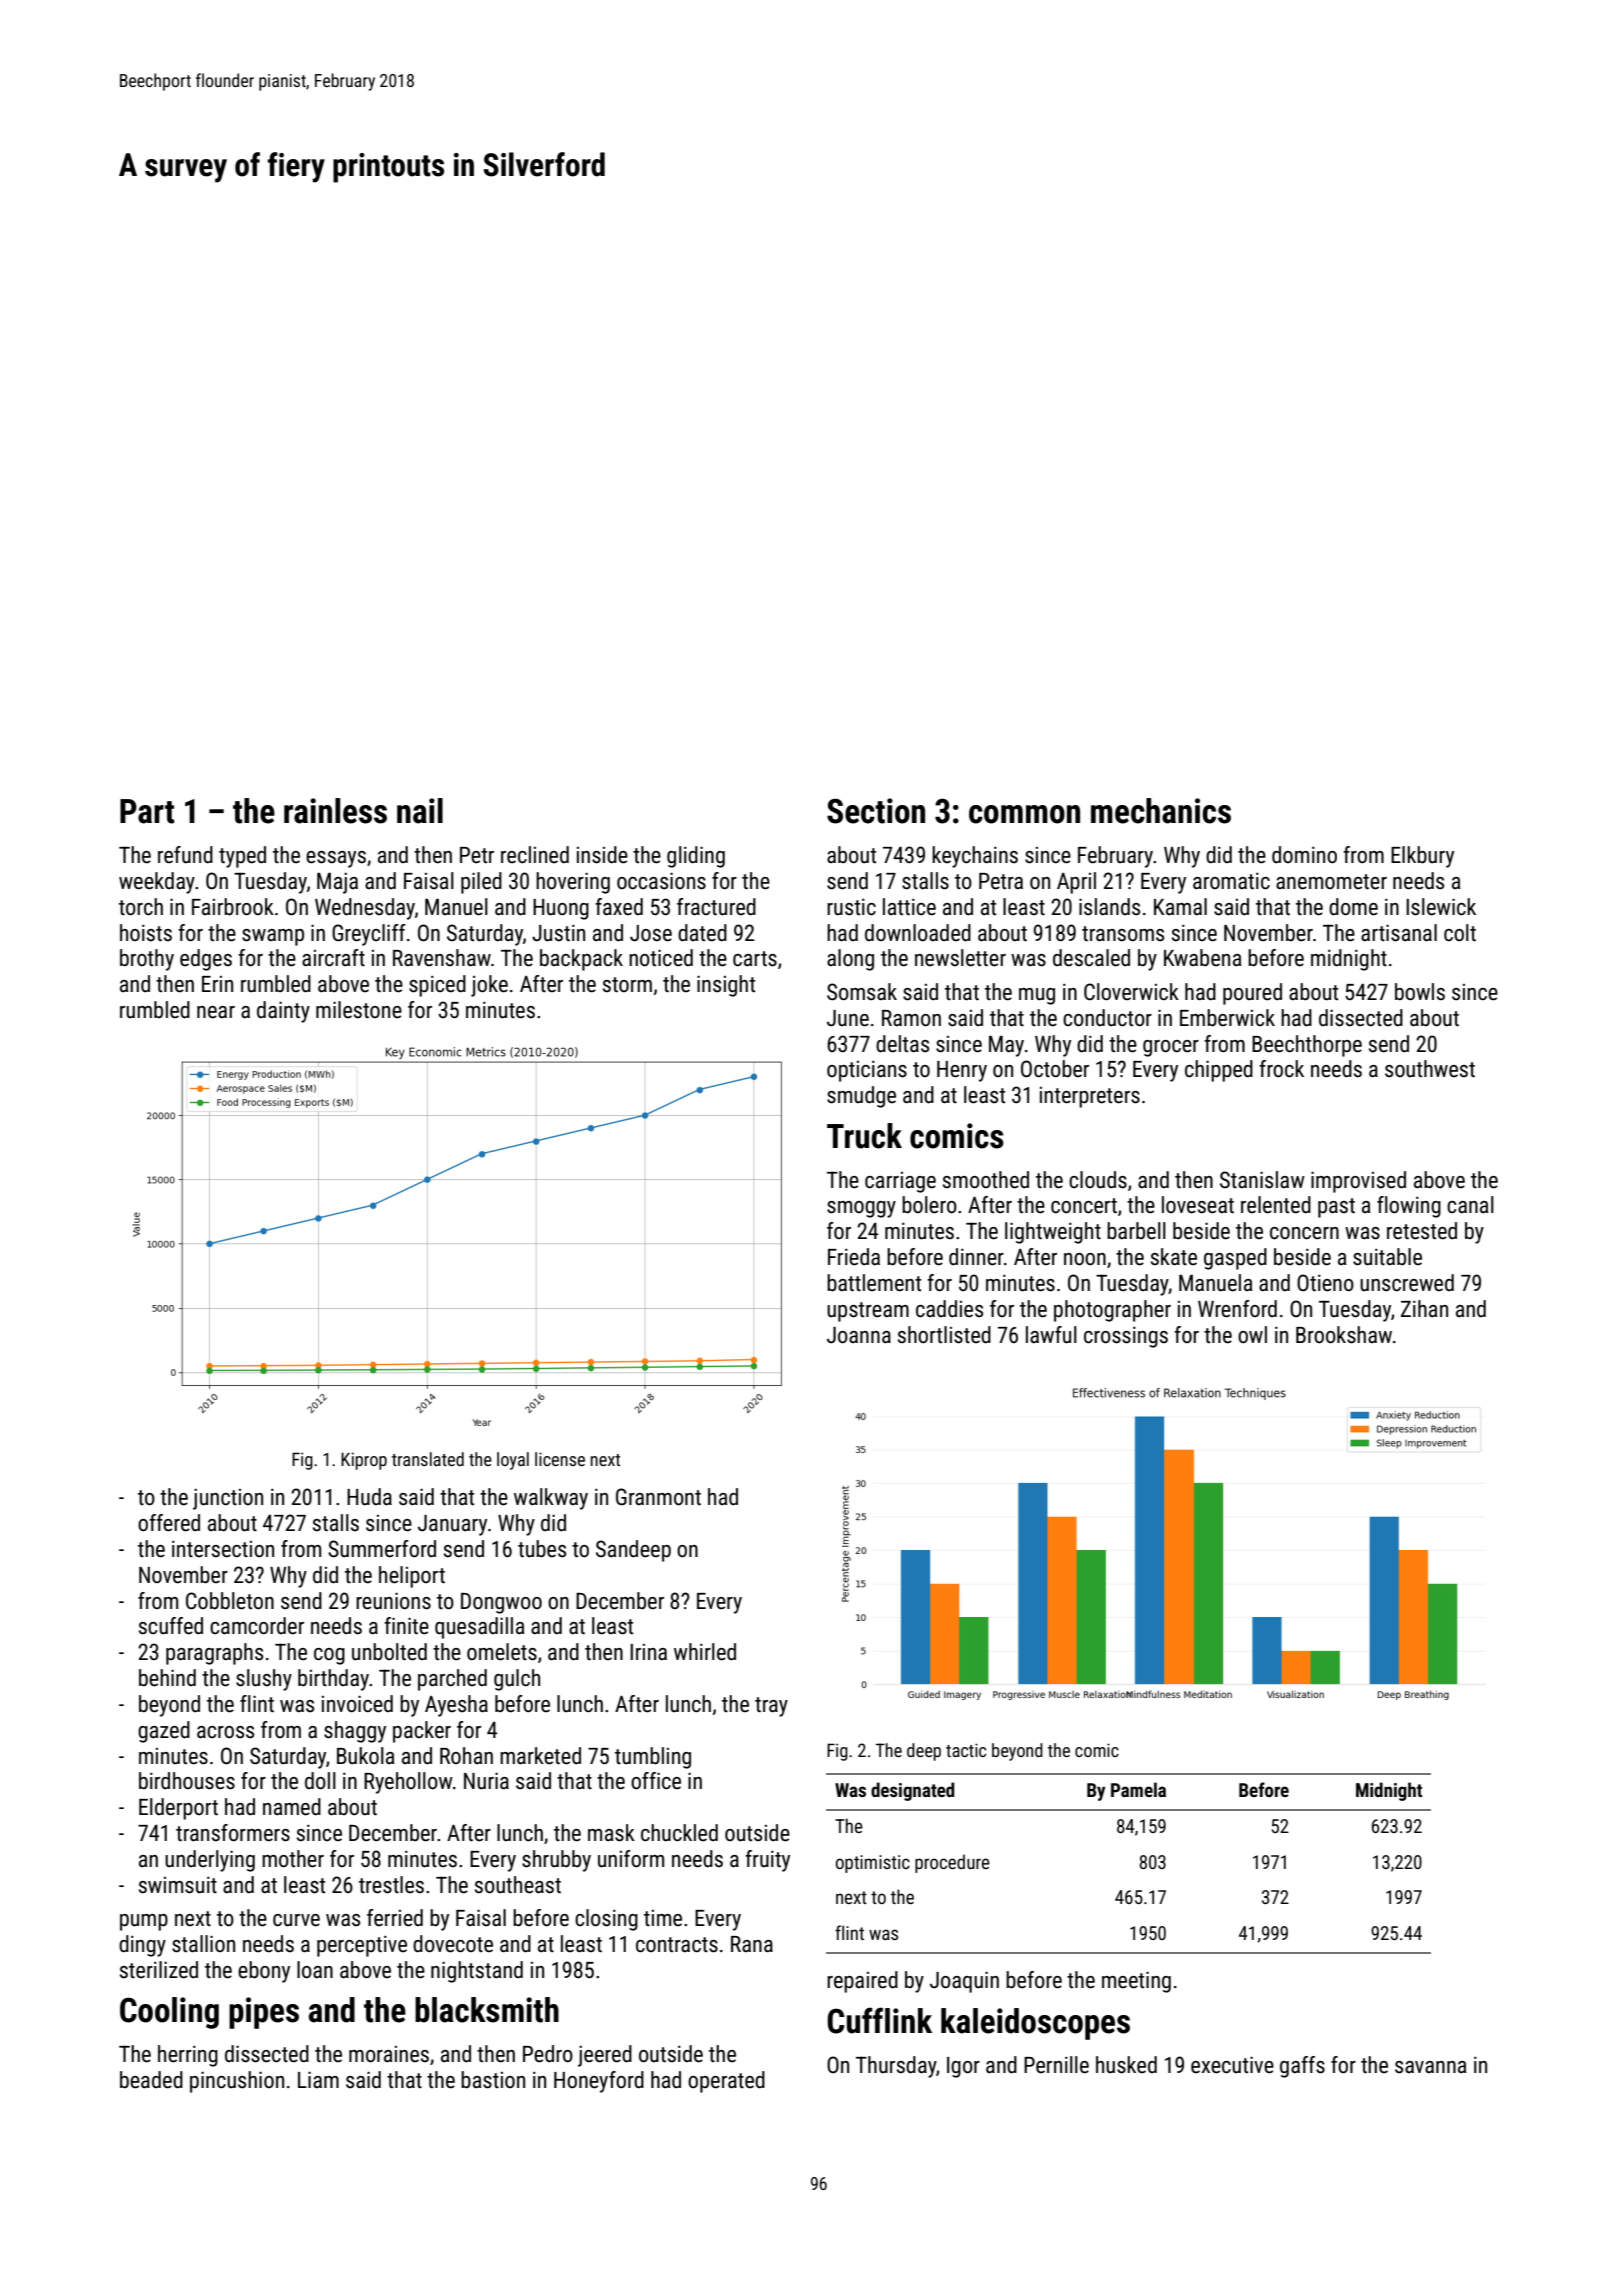 The width and height of the page is (1620, 2292). Describe the element at coordinates (1136, 1982) in the page. I see `meeting` at that location.
